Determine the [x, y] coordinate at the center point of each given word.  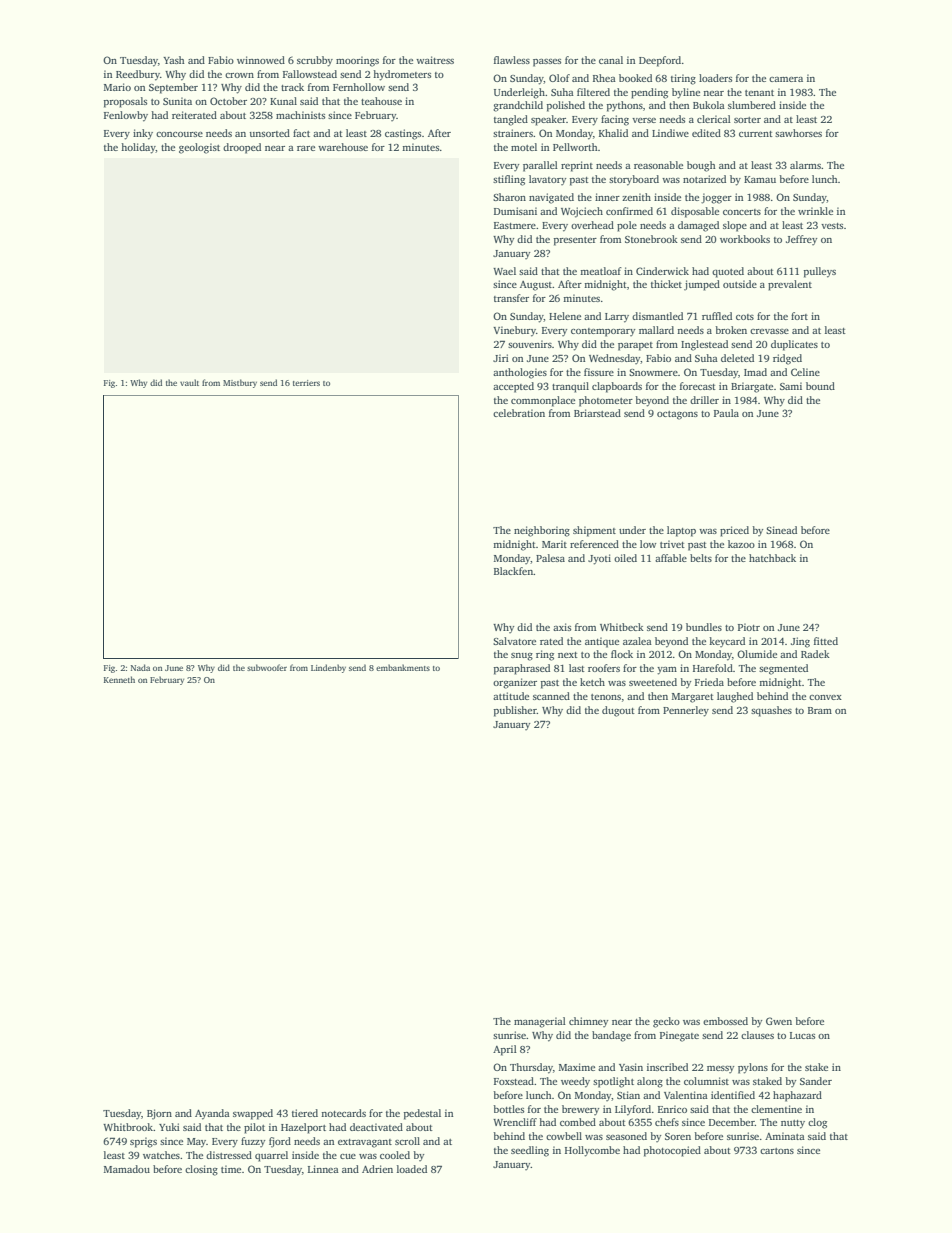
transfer [511, 298]
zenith [636, 197]
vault [189, 382]
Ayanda [212, 1114]
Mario [117, 87]
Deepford [660, 61]
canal [611, 60]
